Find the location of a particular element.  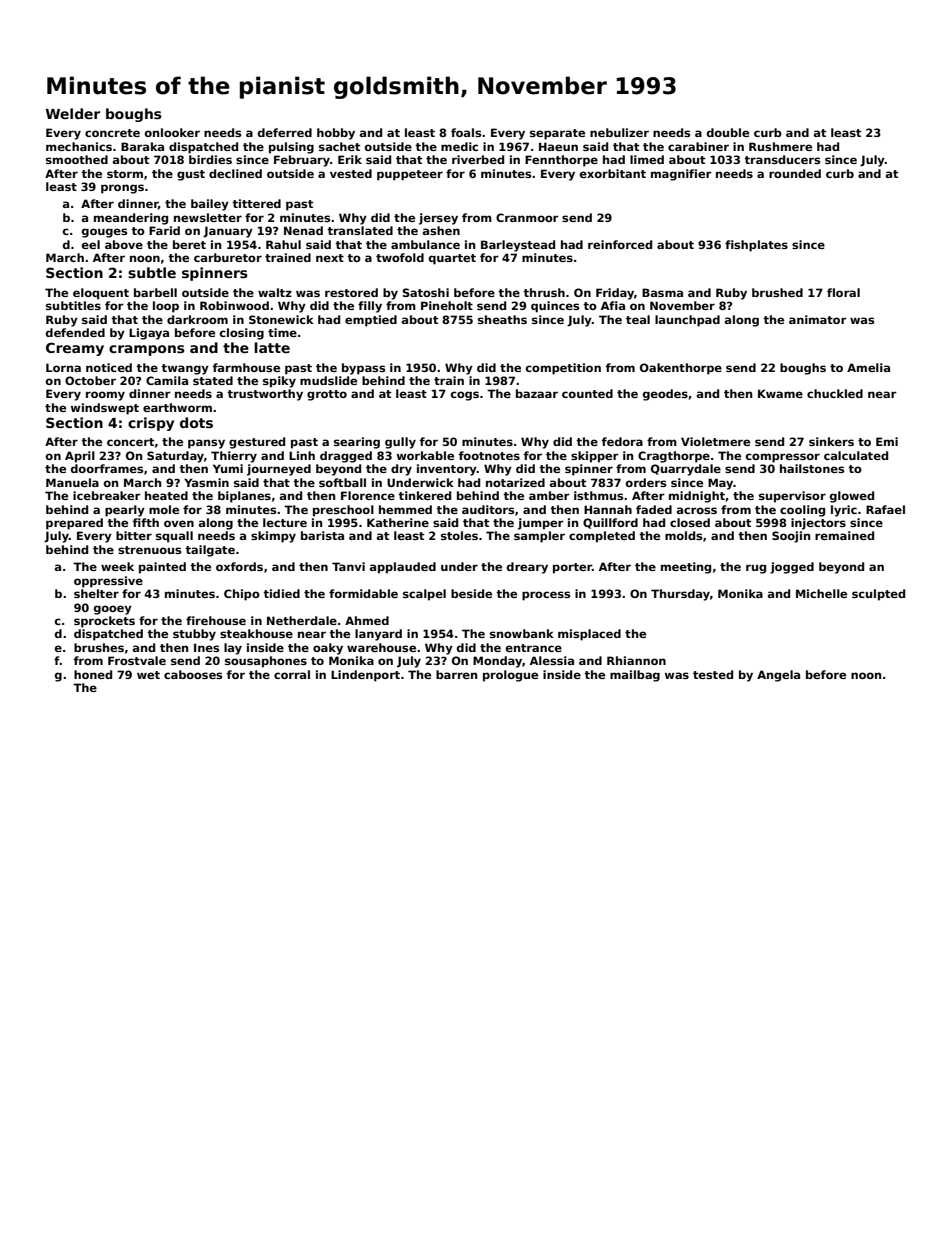

Welder is located at coordinates (73, 113).
